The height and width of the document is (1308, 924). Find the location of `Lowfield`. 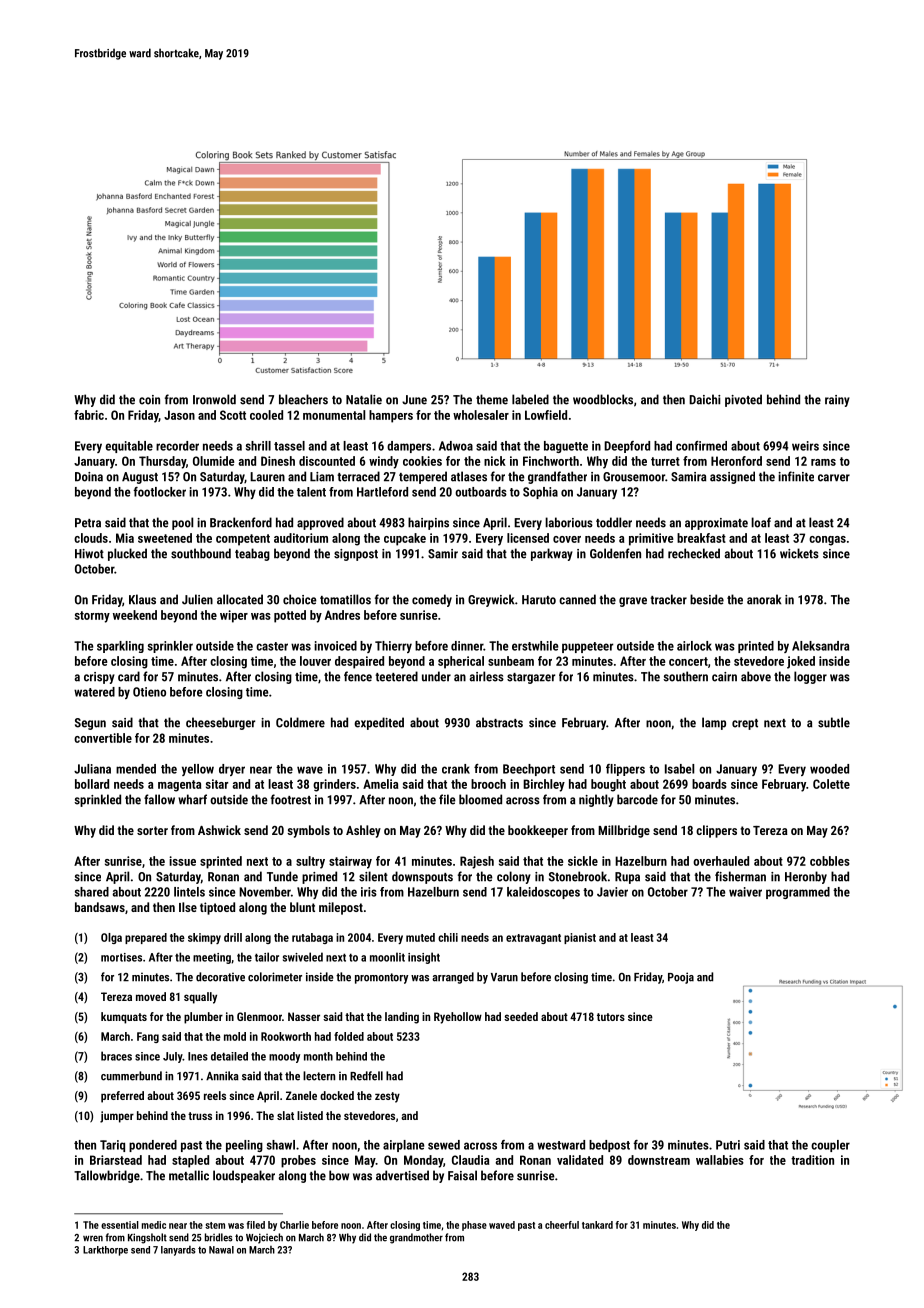

Lowfield is located at coordinates (546, 415).
